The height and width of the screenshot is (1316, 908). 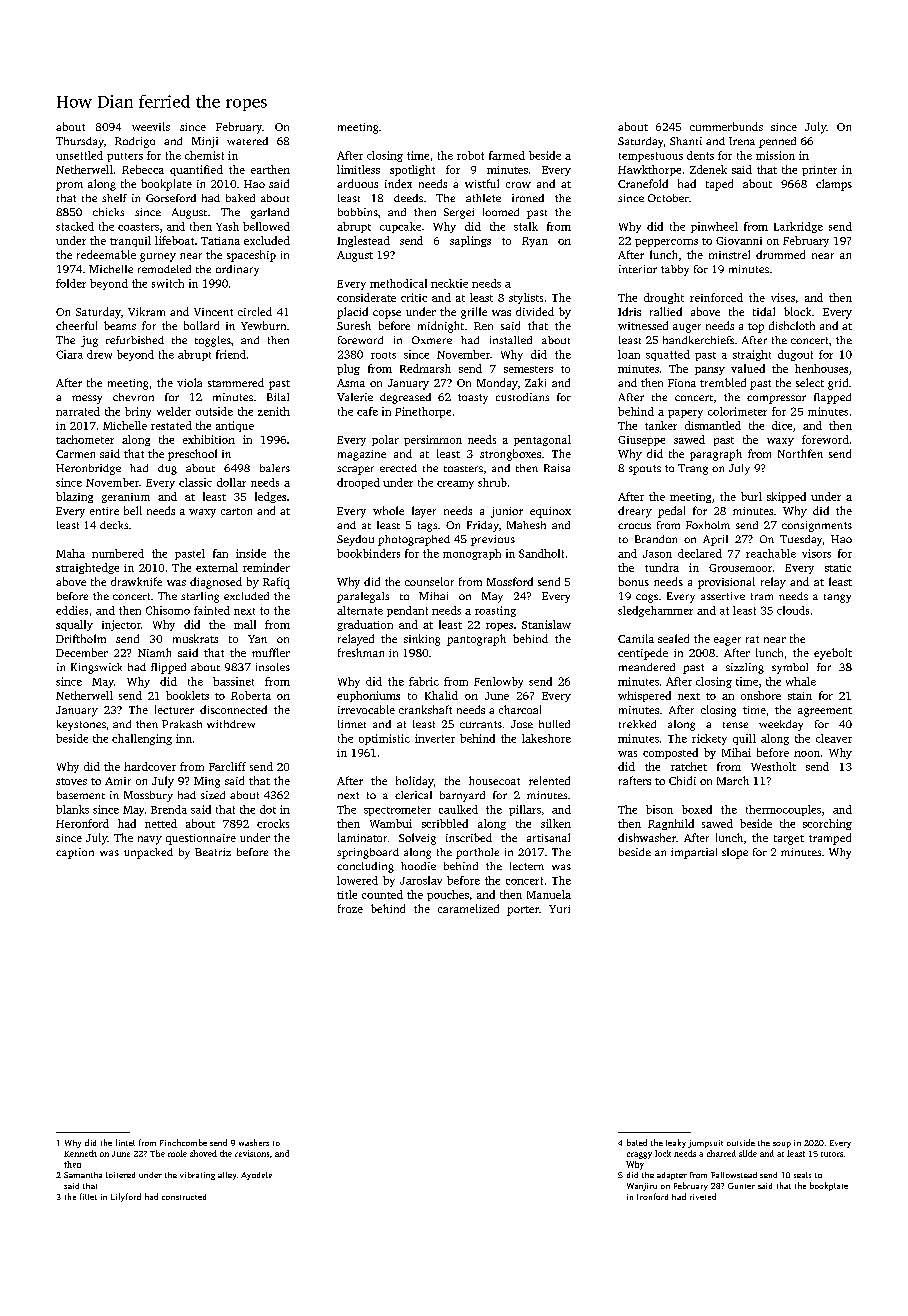 What do you see at coordinates (361, 652) in the screenshot?
I see `freshman` at bounding box center [361, 652].
